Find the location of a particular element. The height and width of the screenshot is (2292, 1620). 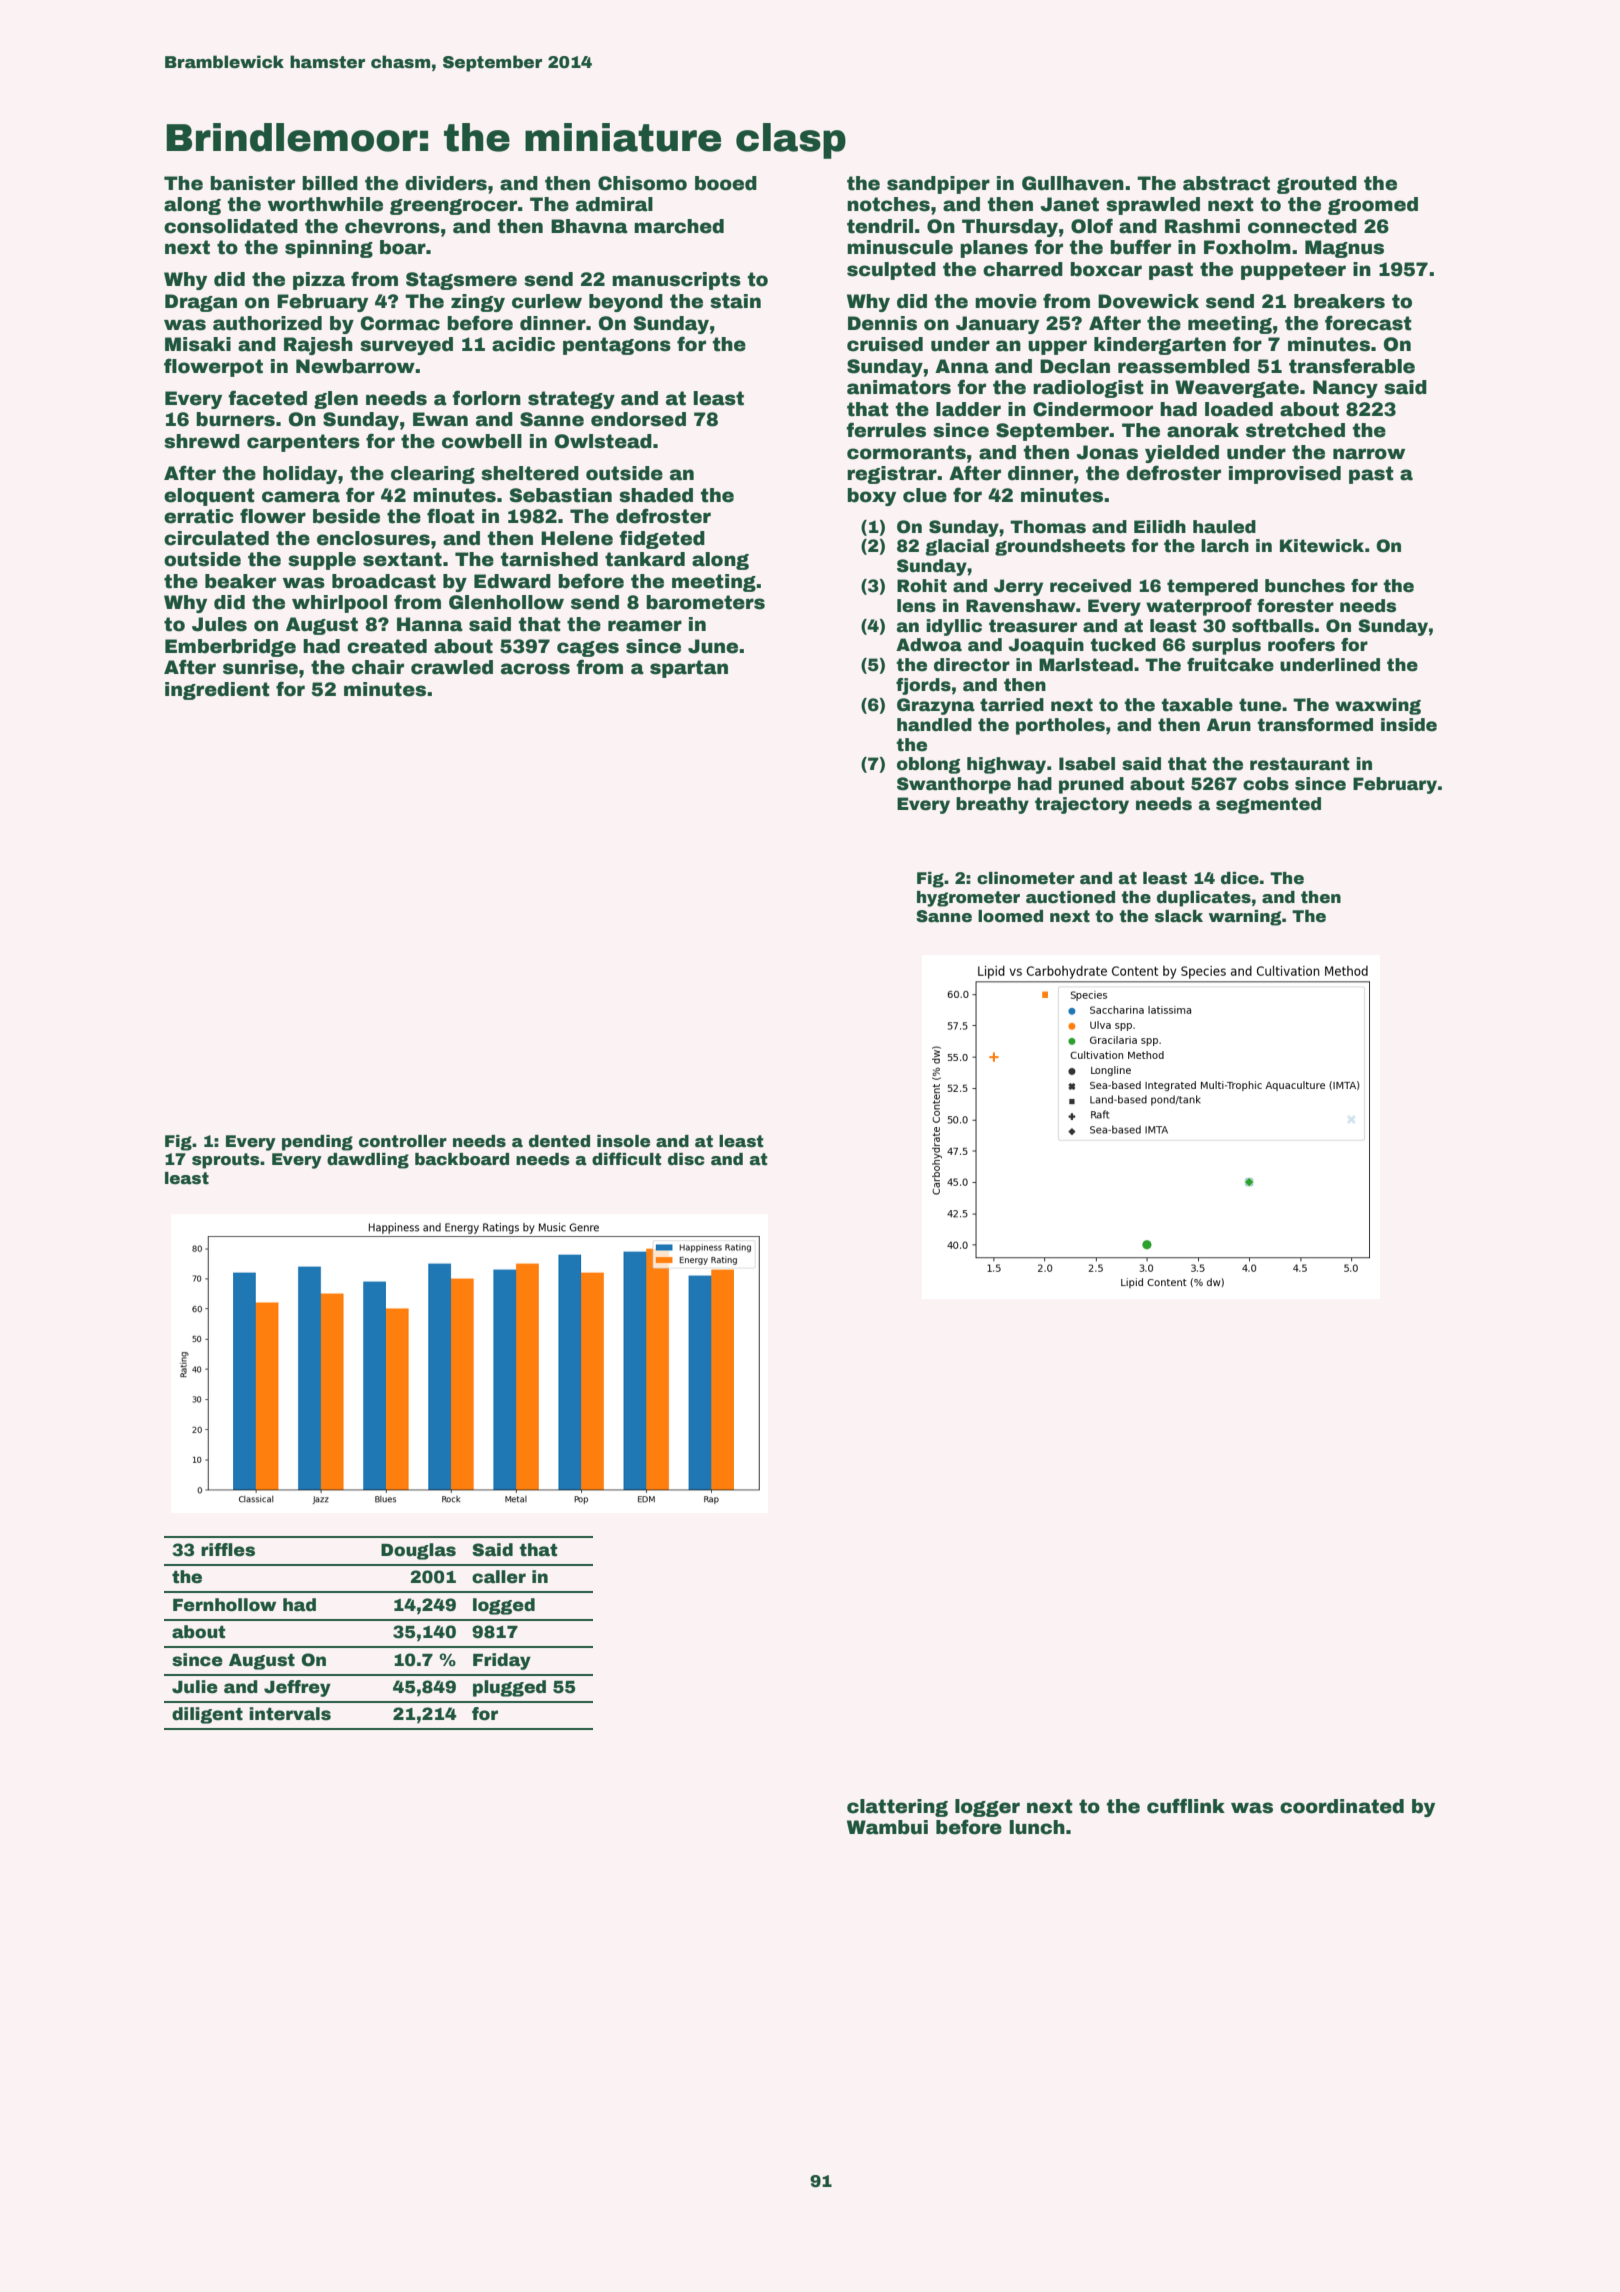

disc is located at coordinates (686, 1159).
